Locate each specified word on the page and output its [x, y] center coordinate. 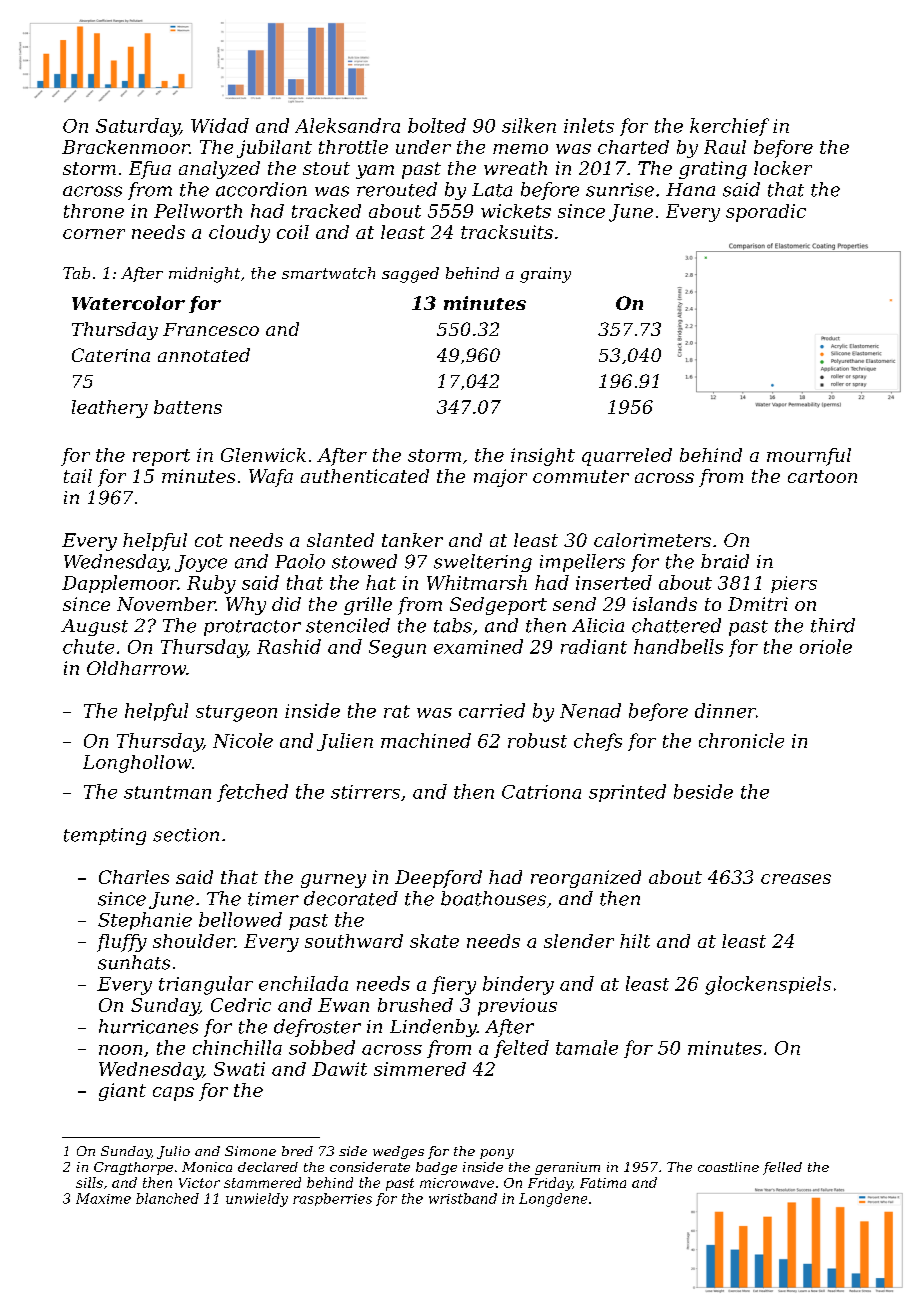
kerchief [729, 127]
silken [529, 125]
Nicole [243, 740]
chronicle [741, 740]
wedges [398, 1152]
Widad [220, 125]
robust [537, 740]
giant [122, 1092]
